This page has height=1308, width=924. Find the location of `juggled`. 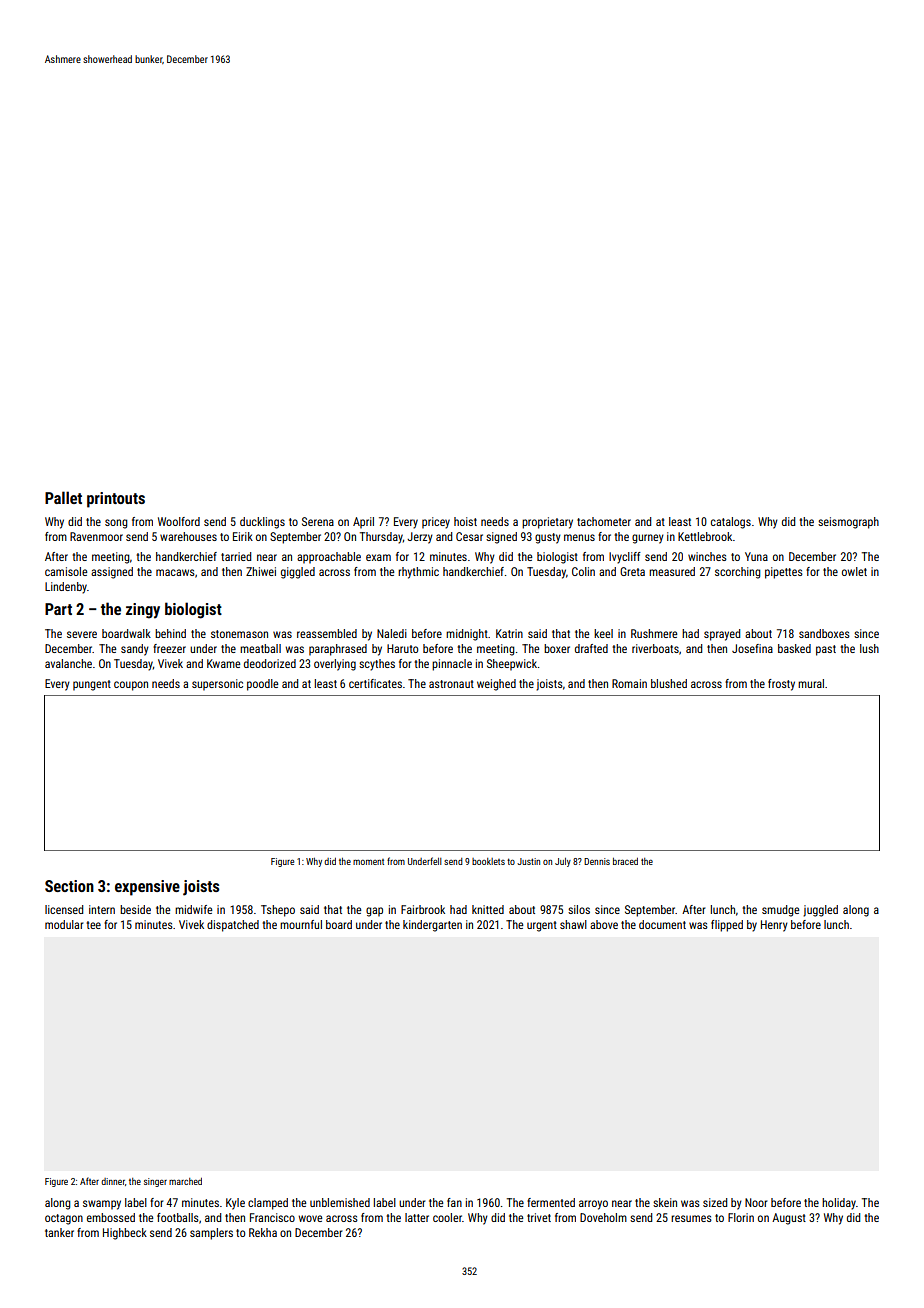

juggled is located at coordinates (820, 911).
